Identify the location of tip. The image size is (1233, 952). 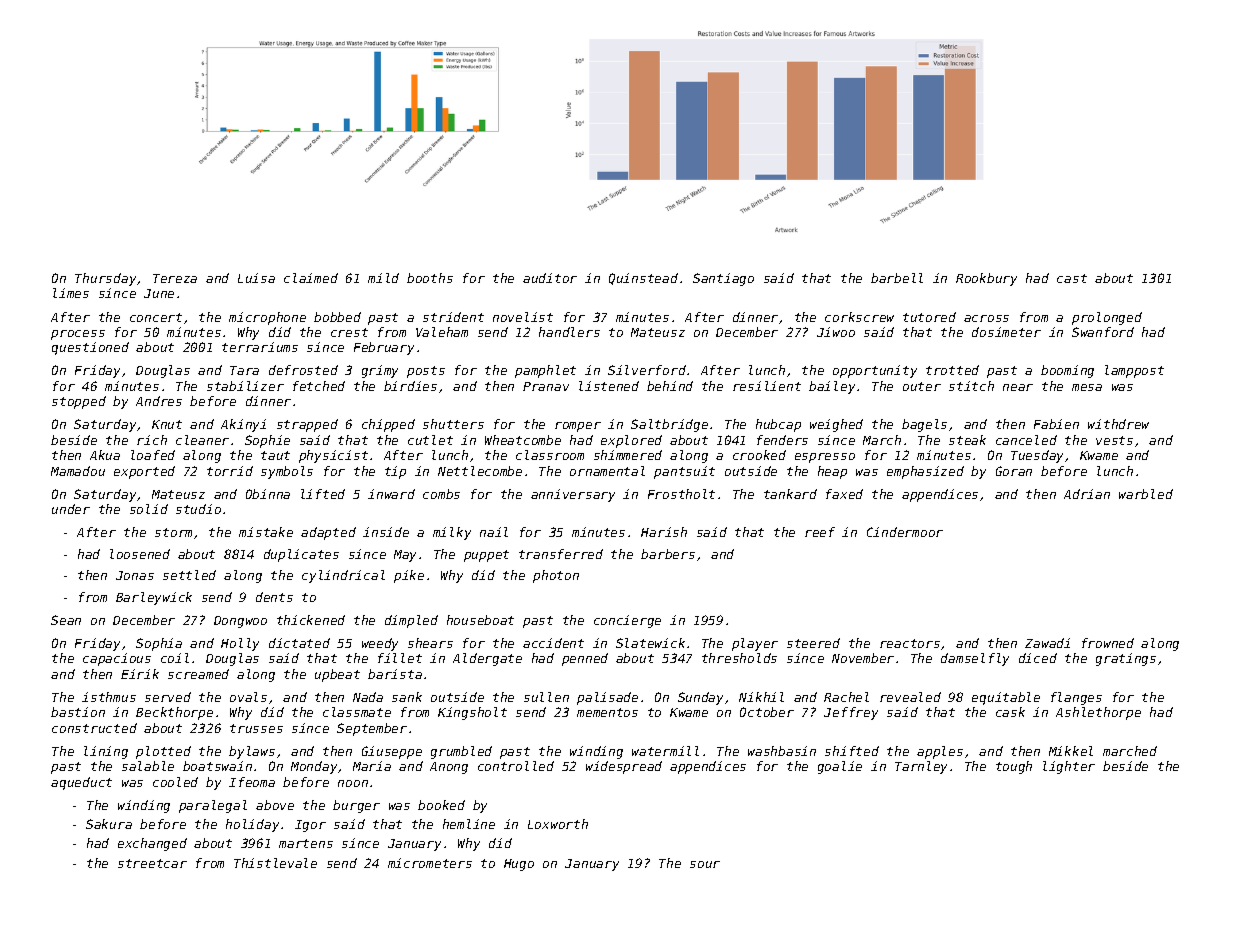
(395, 472).
